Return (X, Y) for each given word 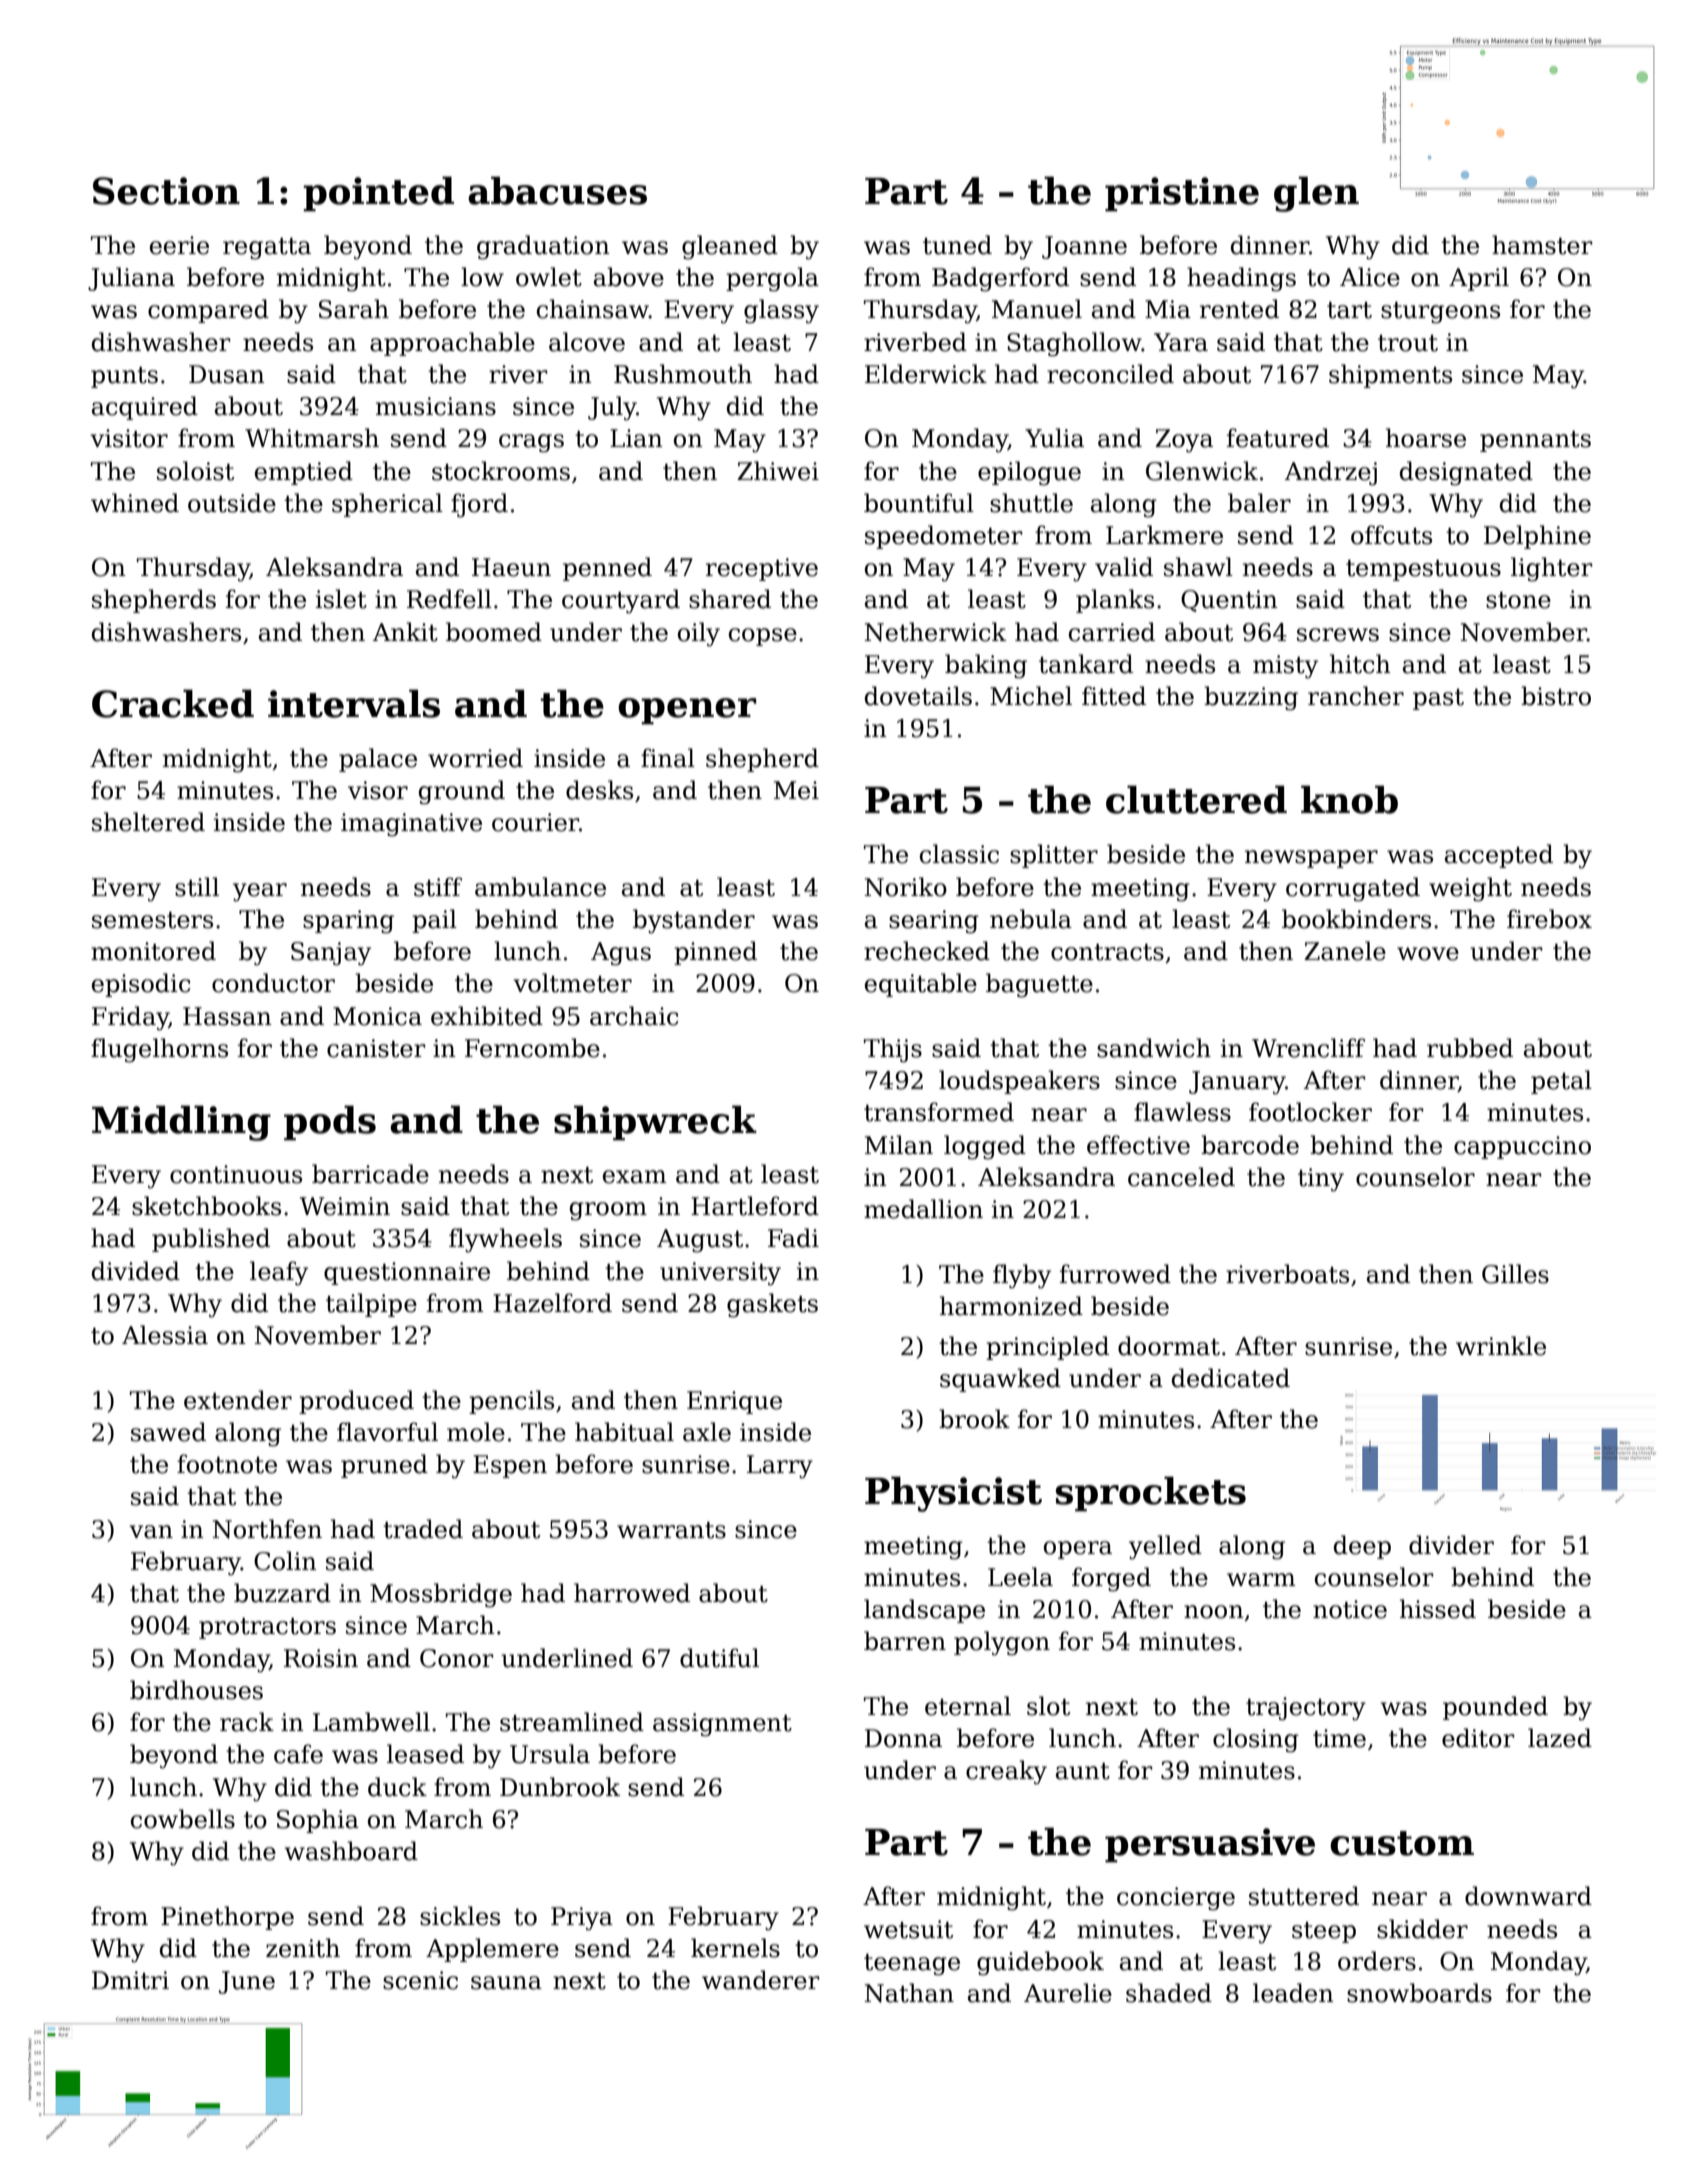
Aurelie (1068, 1993)
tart (1349, 310)
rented (1239, 309)
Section (166, 191)
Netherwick (935, 632)
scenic (420, 1980)
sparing (348, 922)
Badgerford (1000, 279)
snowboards (1419, 1993)
